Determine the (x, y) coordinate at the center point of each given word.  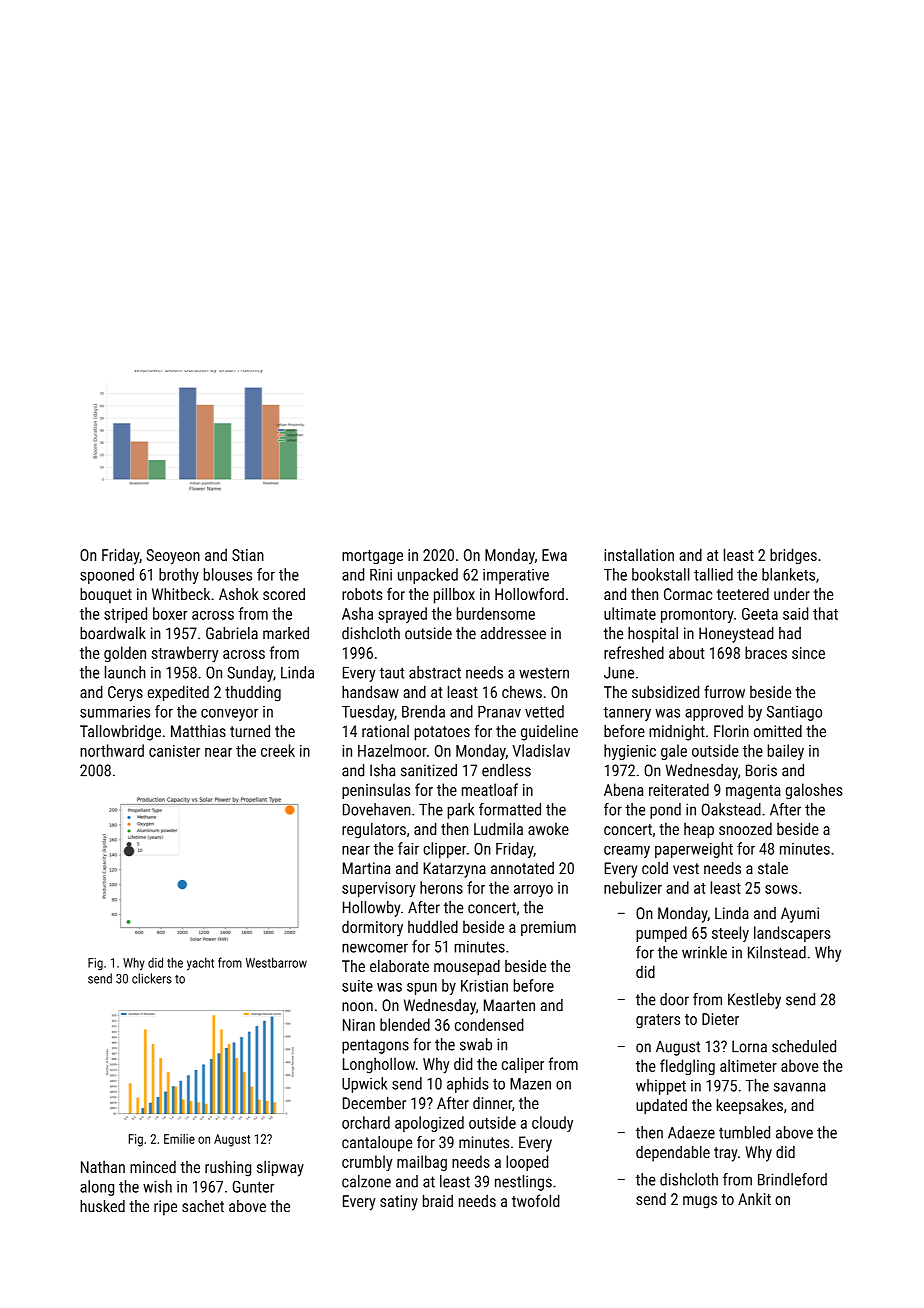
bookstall (661, 574)
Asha (357, 613)
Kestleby (754, 1001)
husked (102, 1206)
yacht (200, 964)
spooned (107, 576)
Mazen (530, 1084)
